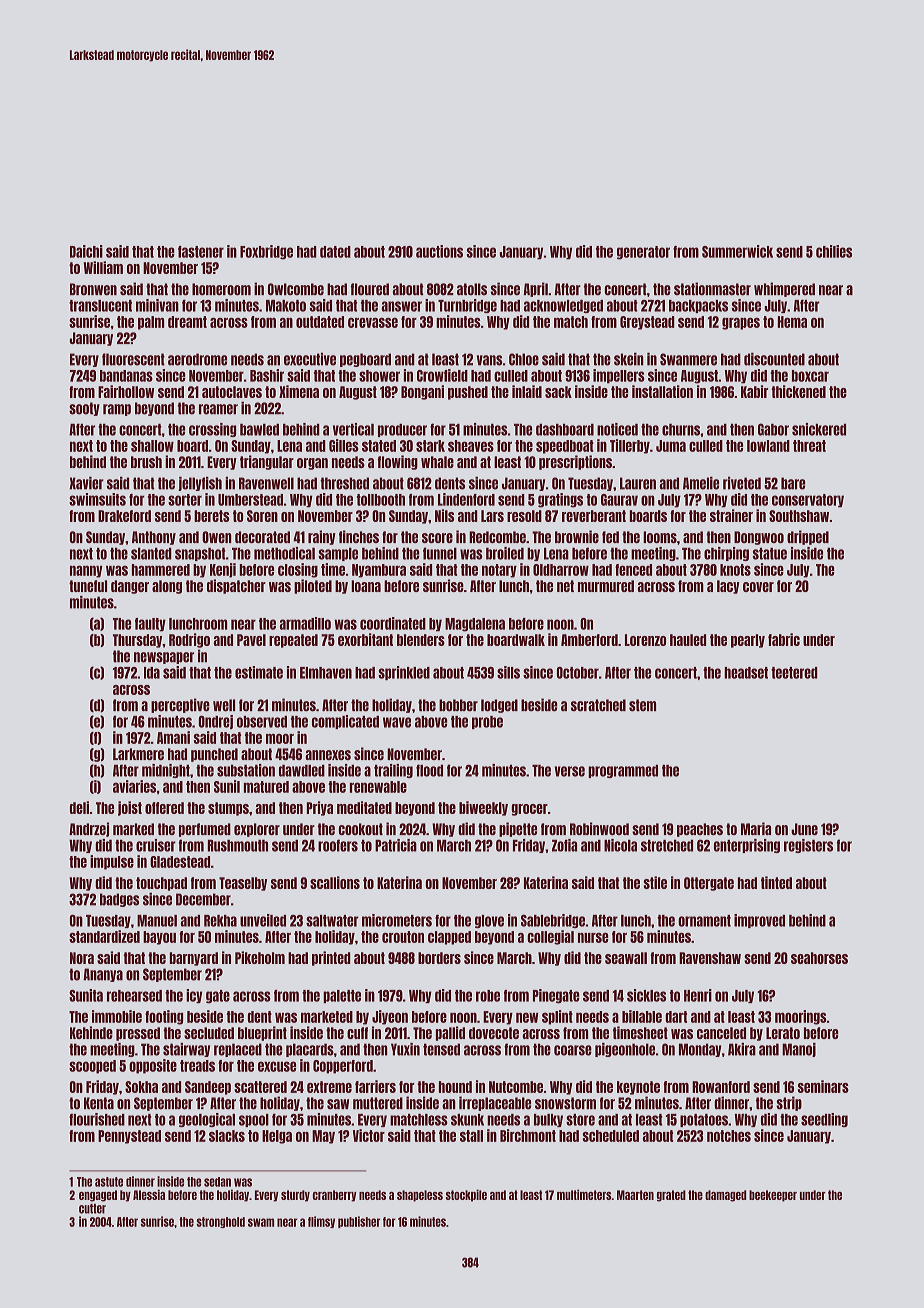  What do you see at coordinates (439, 251) in the document?
I see `auctions` at bounding box center [439, 251].
